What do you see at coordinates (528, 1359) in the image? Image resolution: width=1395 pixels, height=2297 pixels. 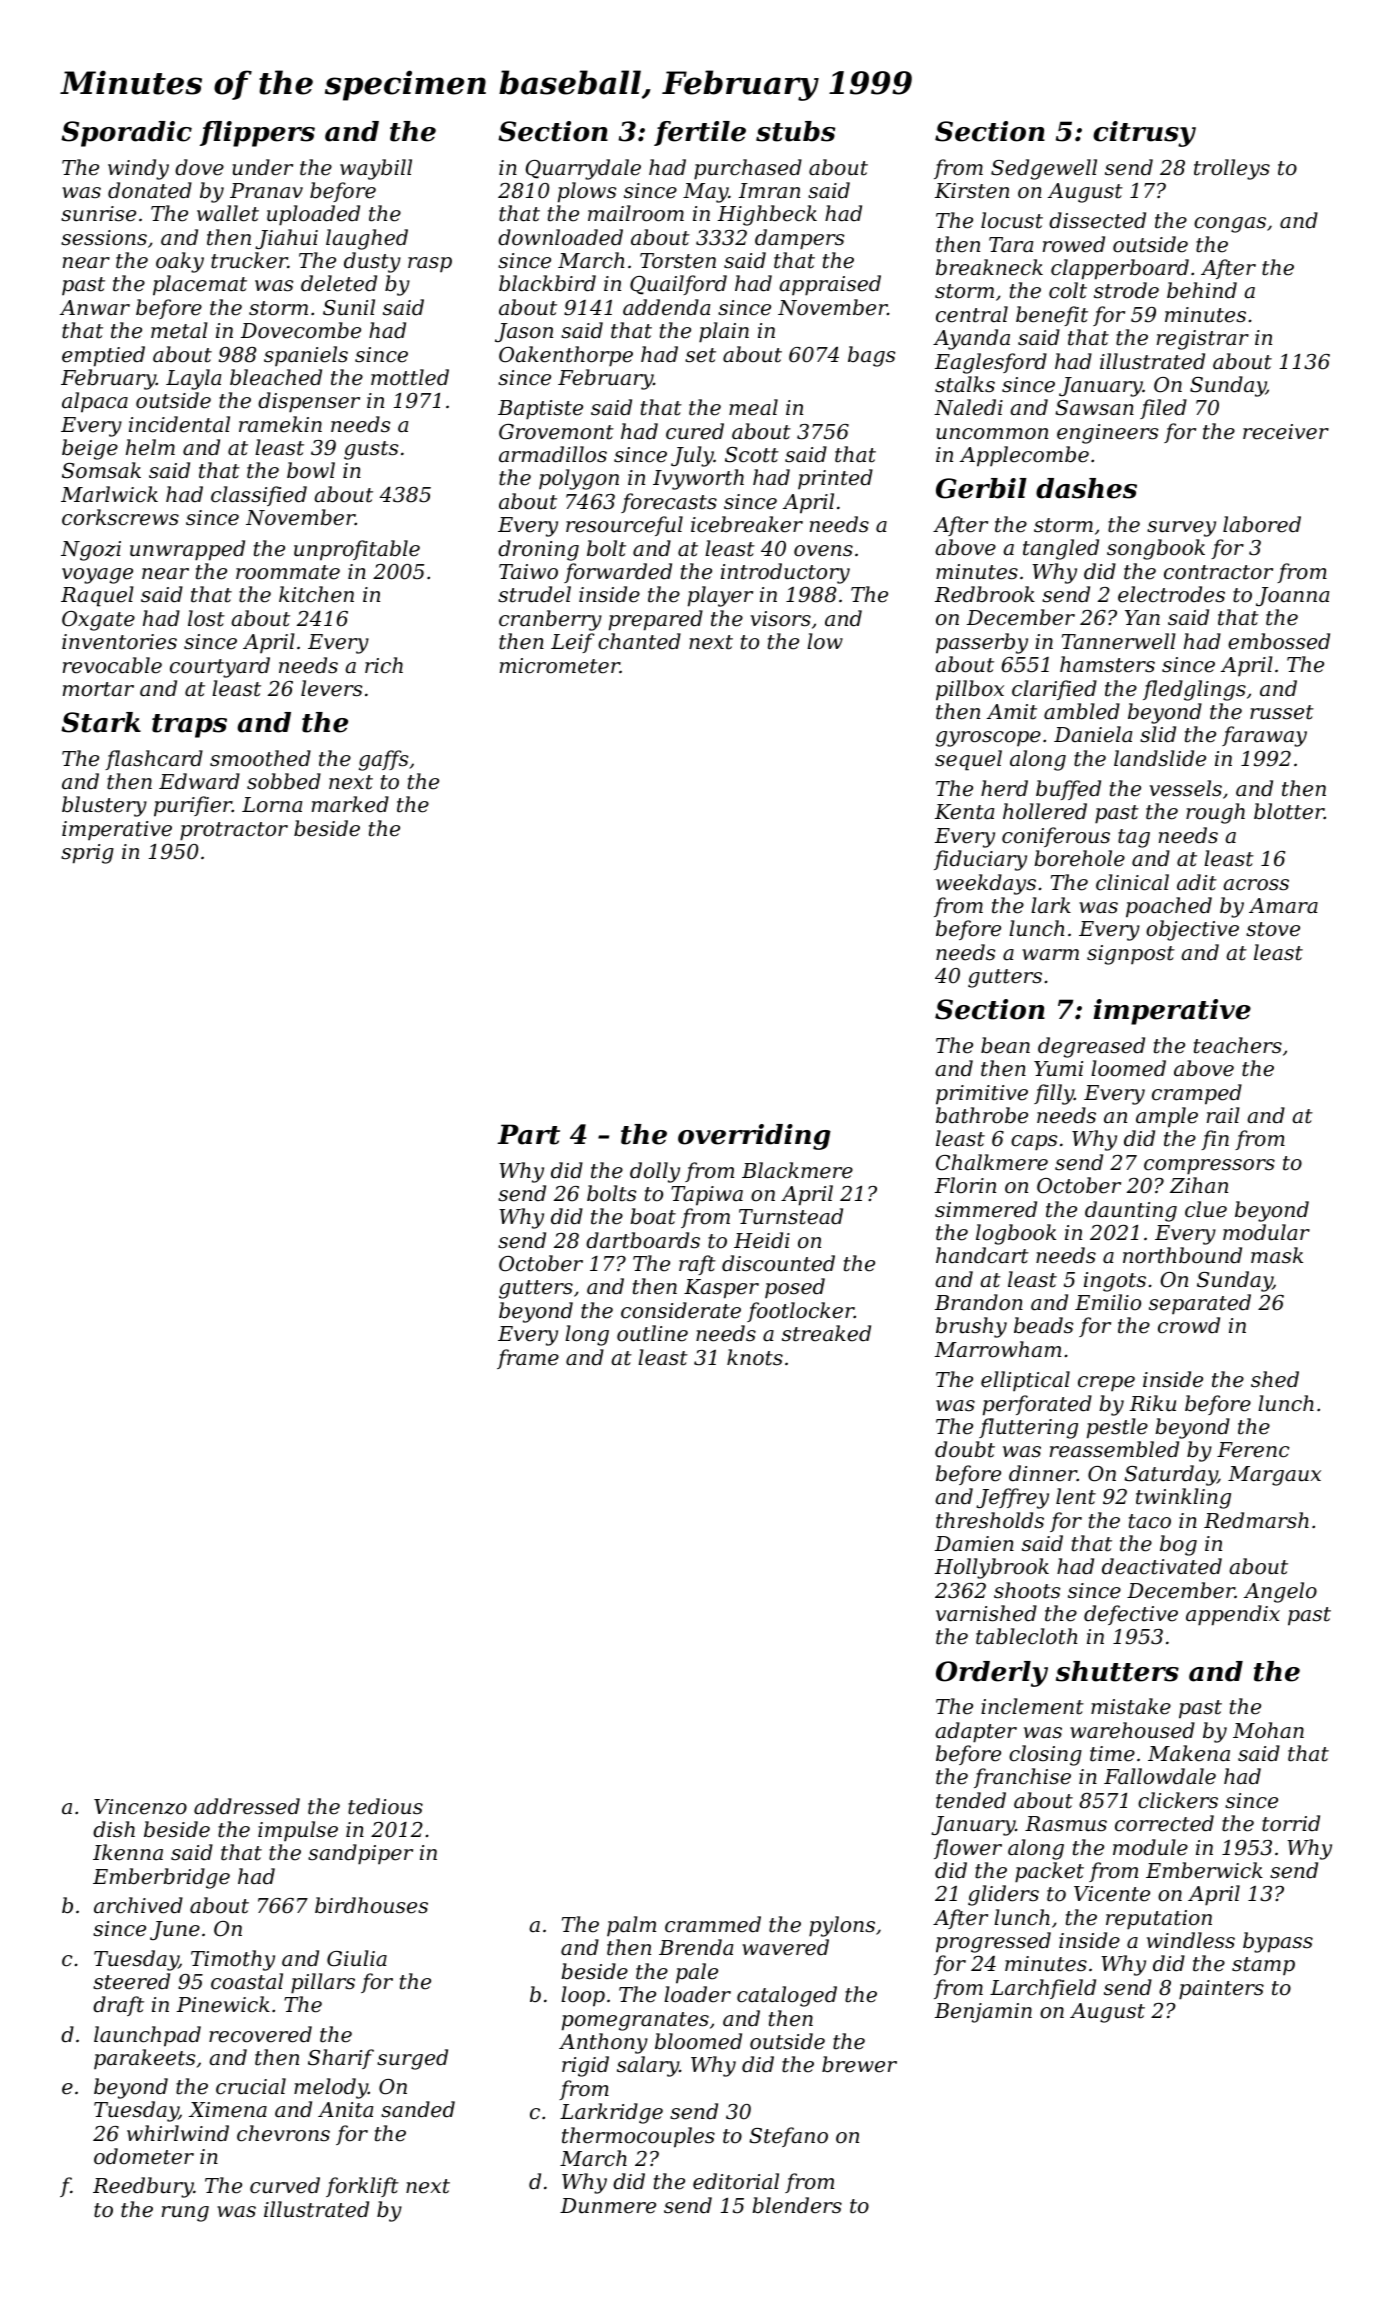 I see `frame` at bounding box center [528, 1359].
